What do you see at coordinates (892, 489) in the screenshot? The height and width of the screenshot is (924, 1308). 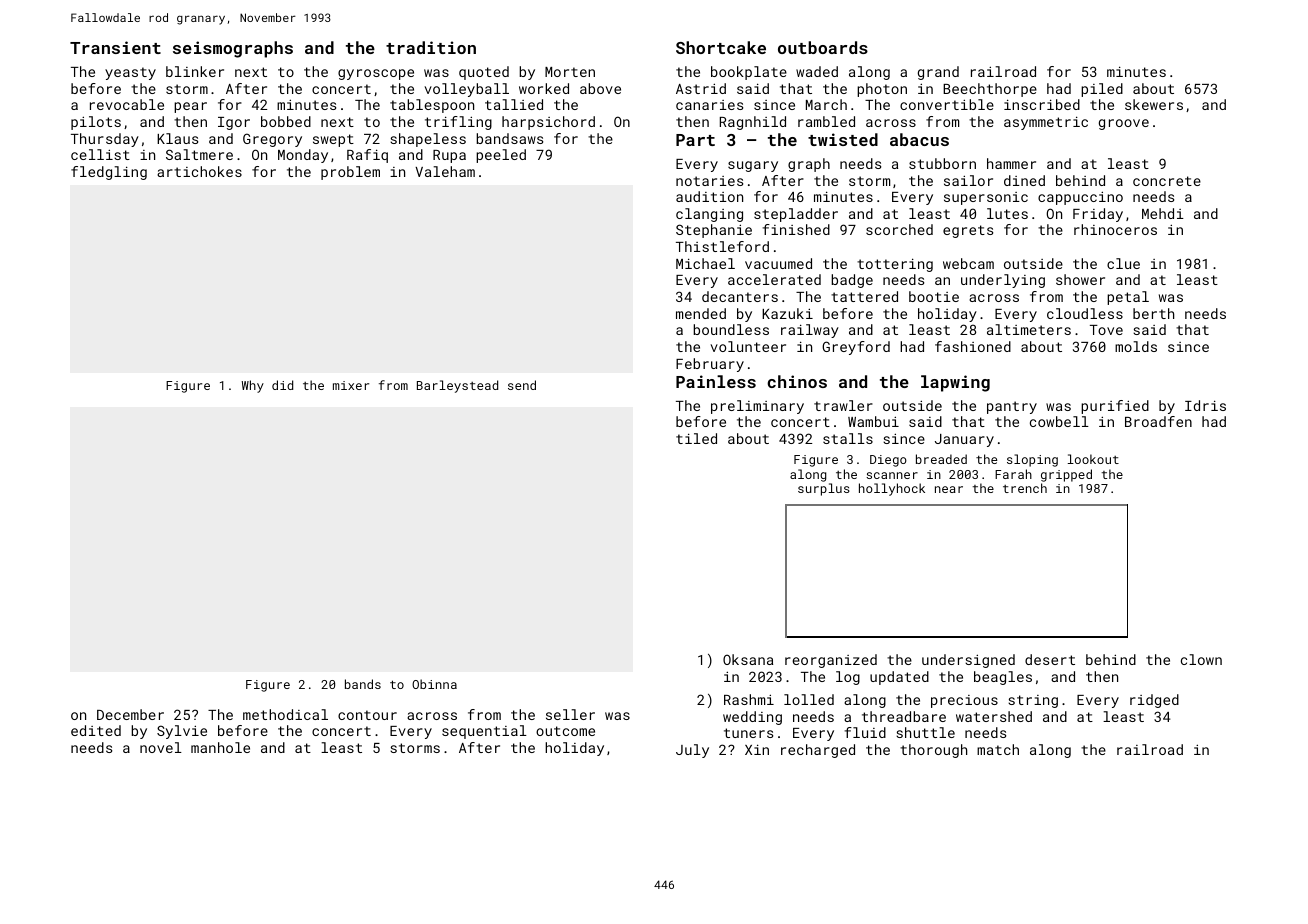 I see `hollyhock` at bounding box center [892, 489].
